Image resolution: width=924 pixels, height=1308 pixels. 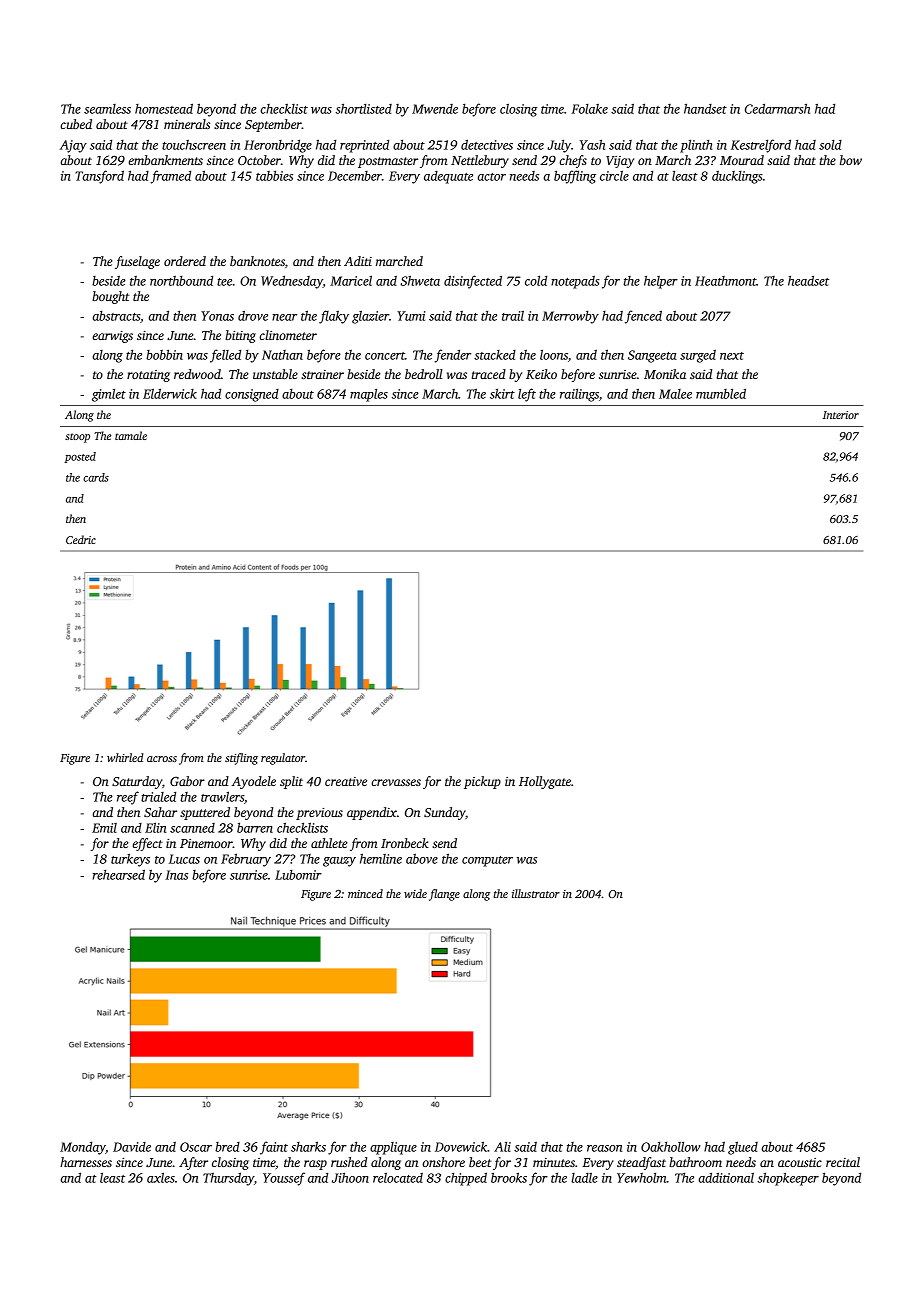 What do you see at coordinates (777, 108) in the screenshot?
I see `Cedarmarsh` at bounding box center [777, 108].
